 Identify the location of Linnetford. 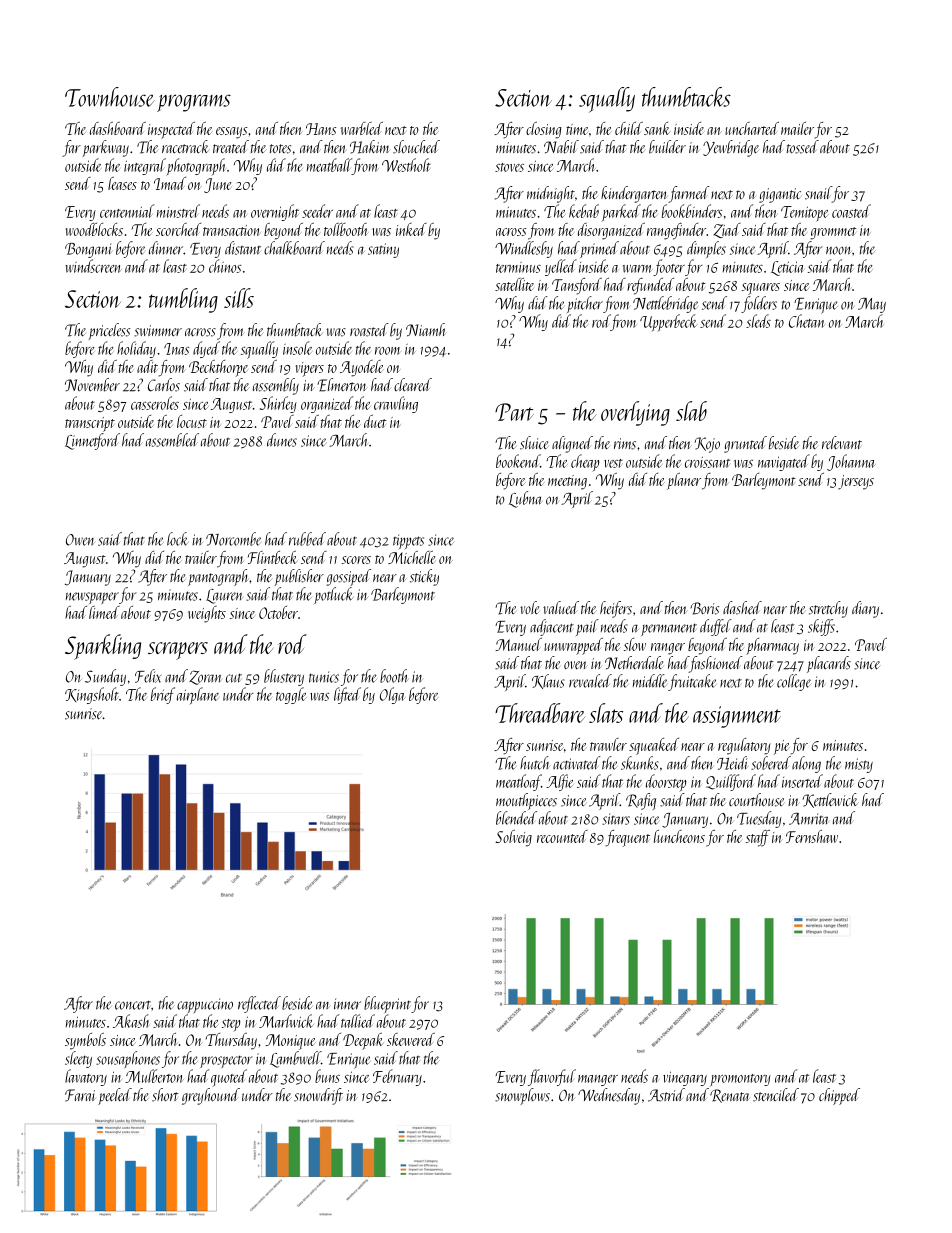
(92, 441).
